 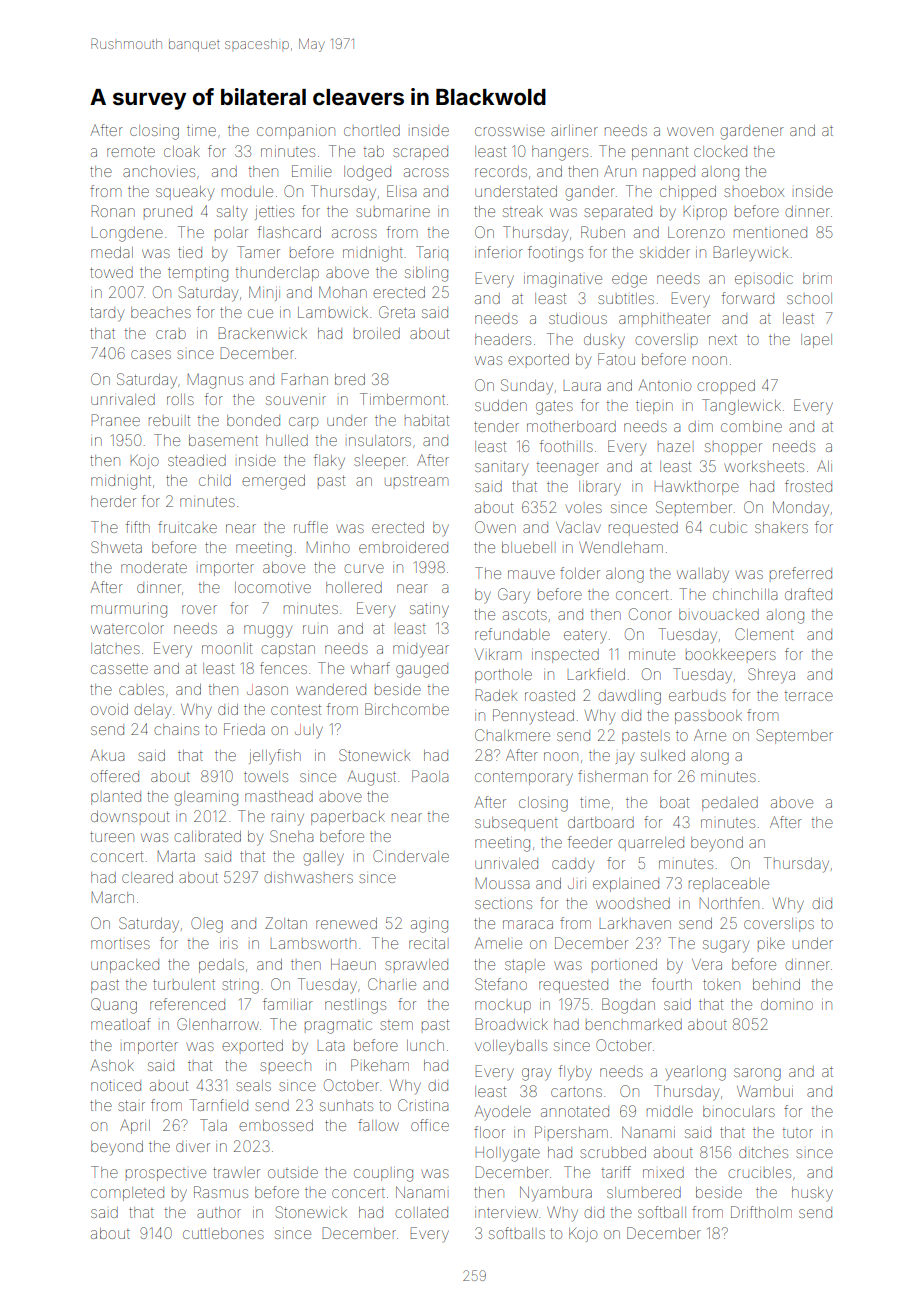 What do you see at coordinates (427, 420) in the screenshot?
I see `habitat` at bounding box center [427, 420].
